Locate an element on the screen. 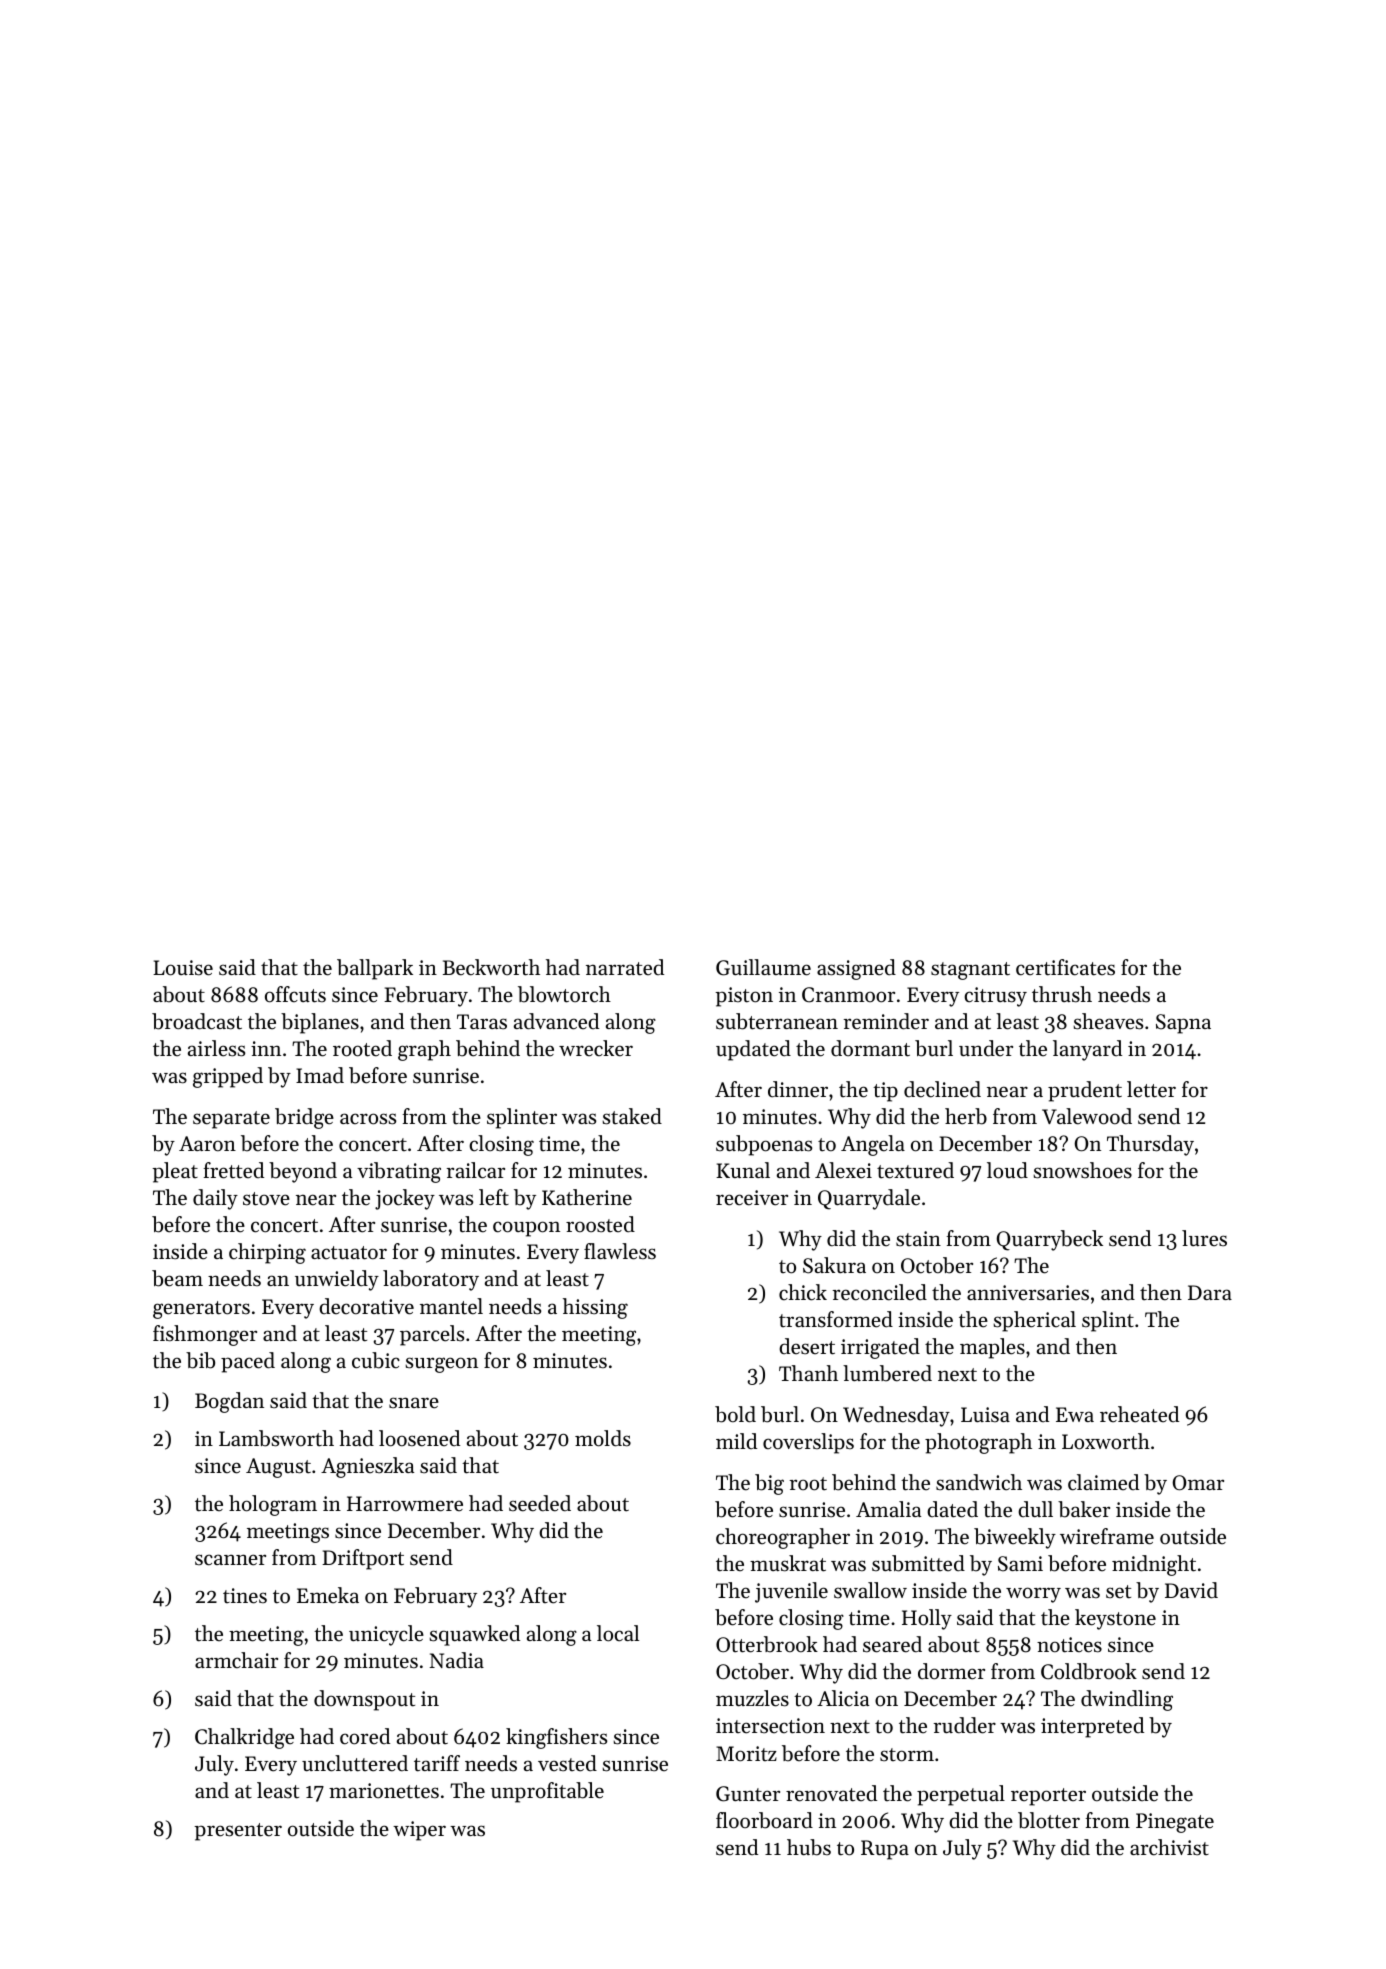  reporter is located at coordinates (1048, 1797).
